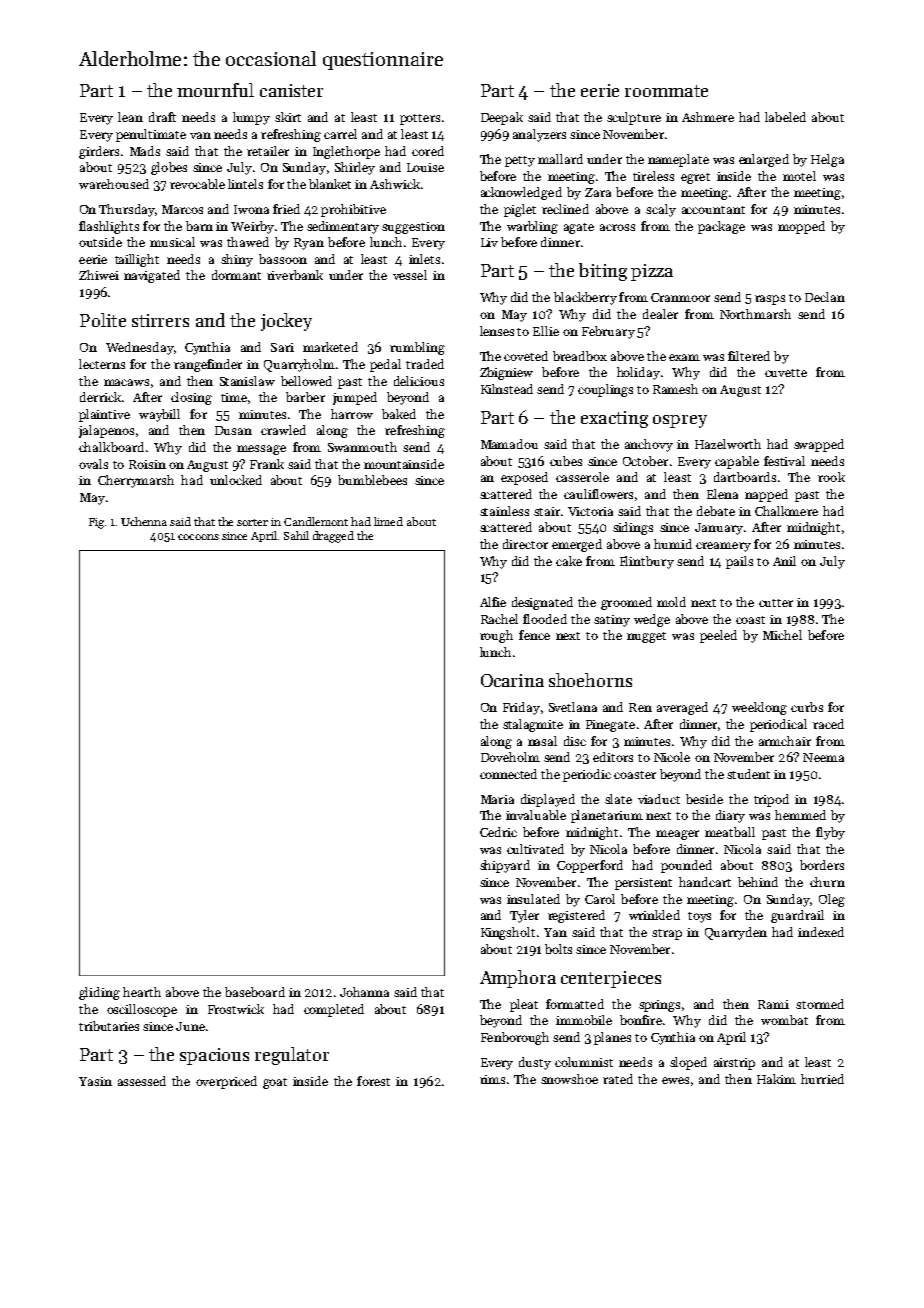  I want to click on marketed, so click(330, 347).
